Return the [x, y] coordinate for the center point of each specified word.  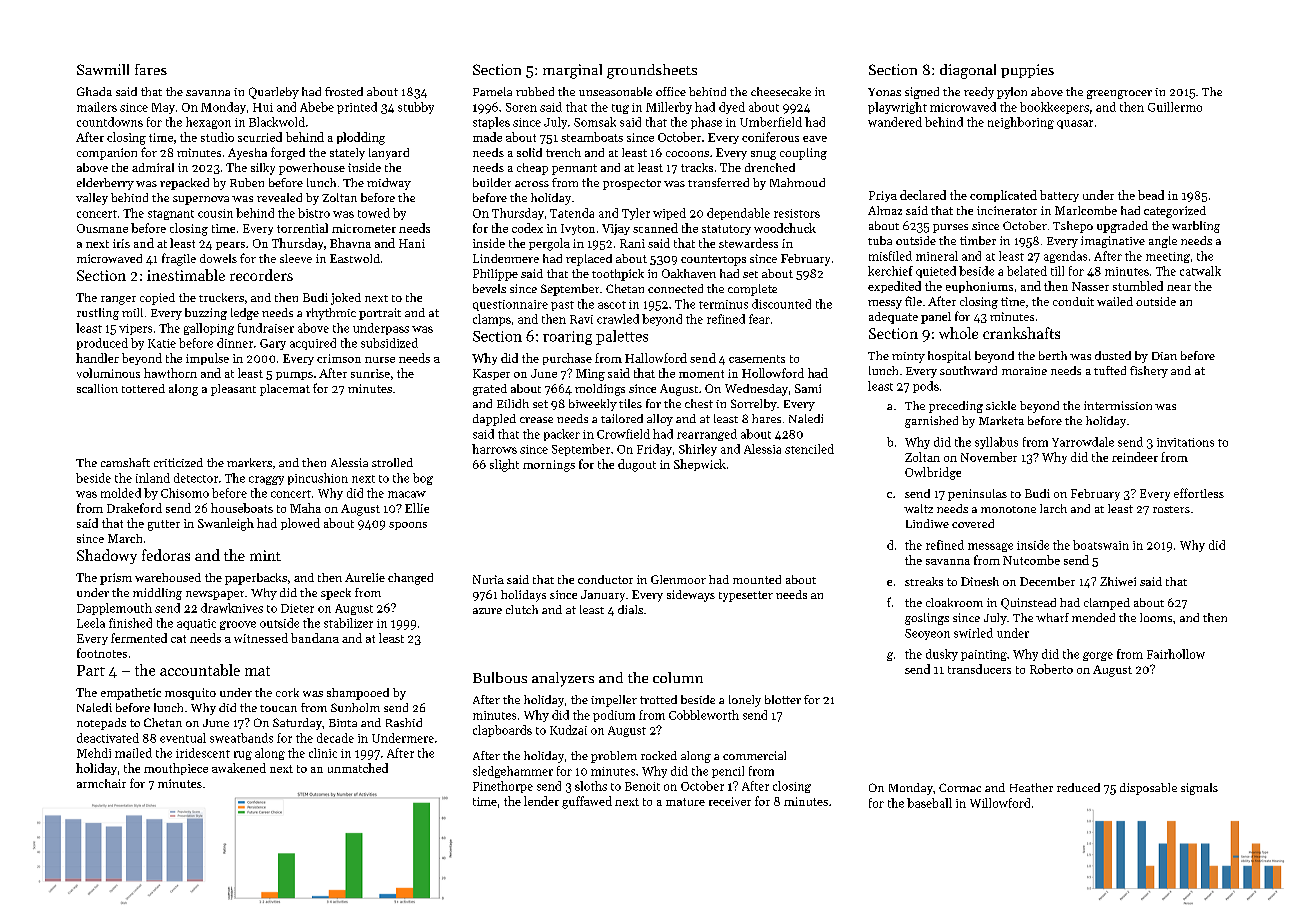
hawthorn [170, 373]
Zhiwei [1118, 581]
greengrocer [1119, 94]
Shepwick [700, 465]
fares [151, 69]
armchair [101, 783]
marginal [572, 71]
